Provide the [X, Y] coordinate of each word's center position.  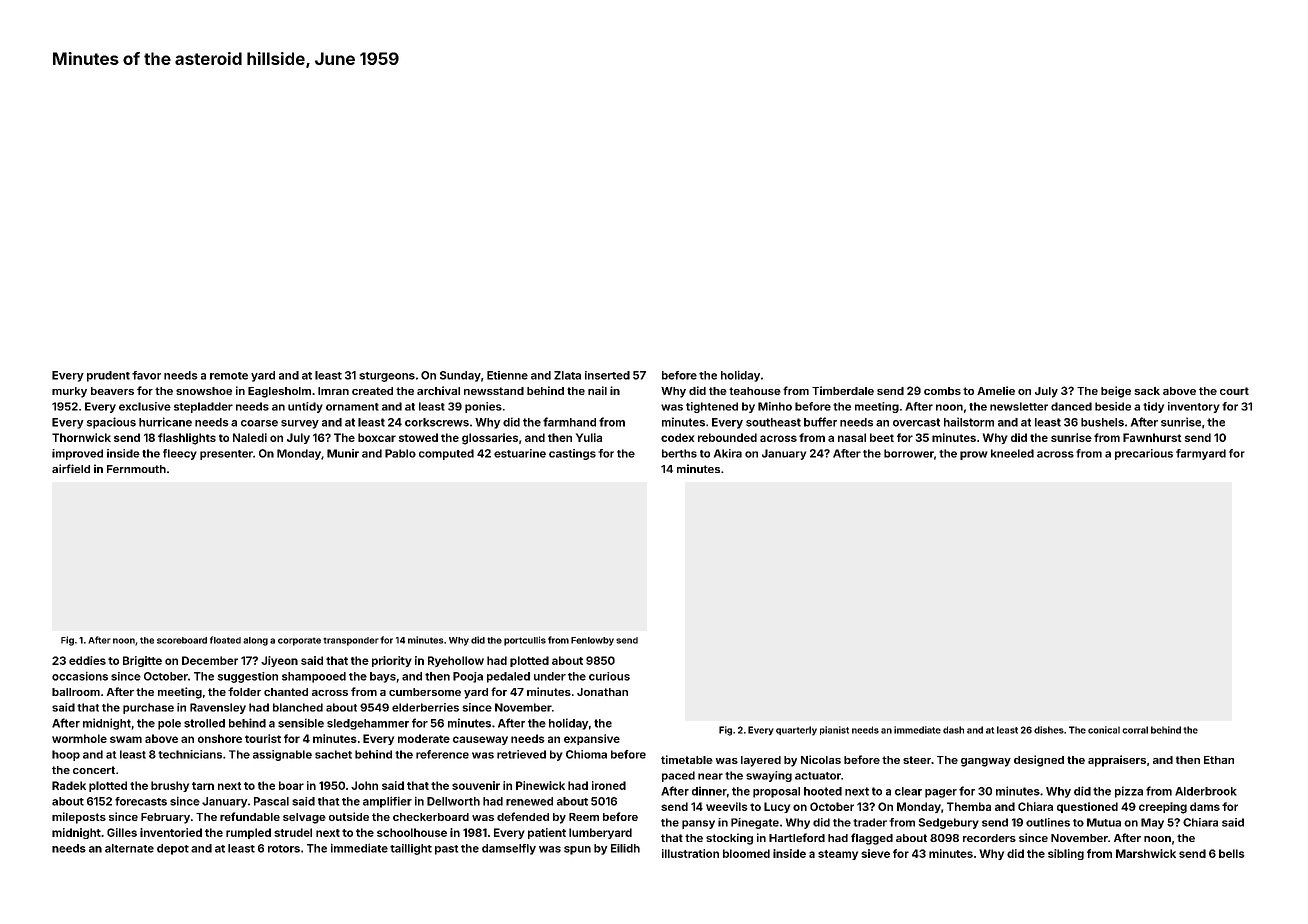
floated [225, 640]
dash [953, 730]
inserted [607, 375]
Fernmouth [136, 469]
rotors [284, 849]
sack [1147, 391]
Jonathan [602, 692]
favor [146, 375]
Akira [728, 453]
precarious [1144, 454]
